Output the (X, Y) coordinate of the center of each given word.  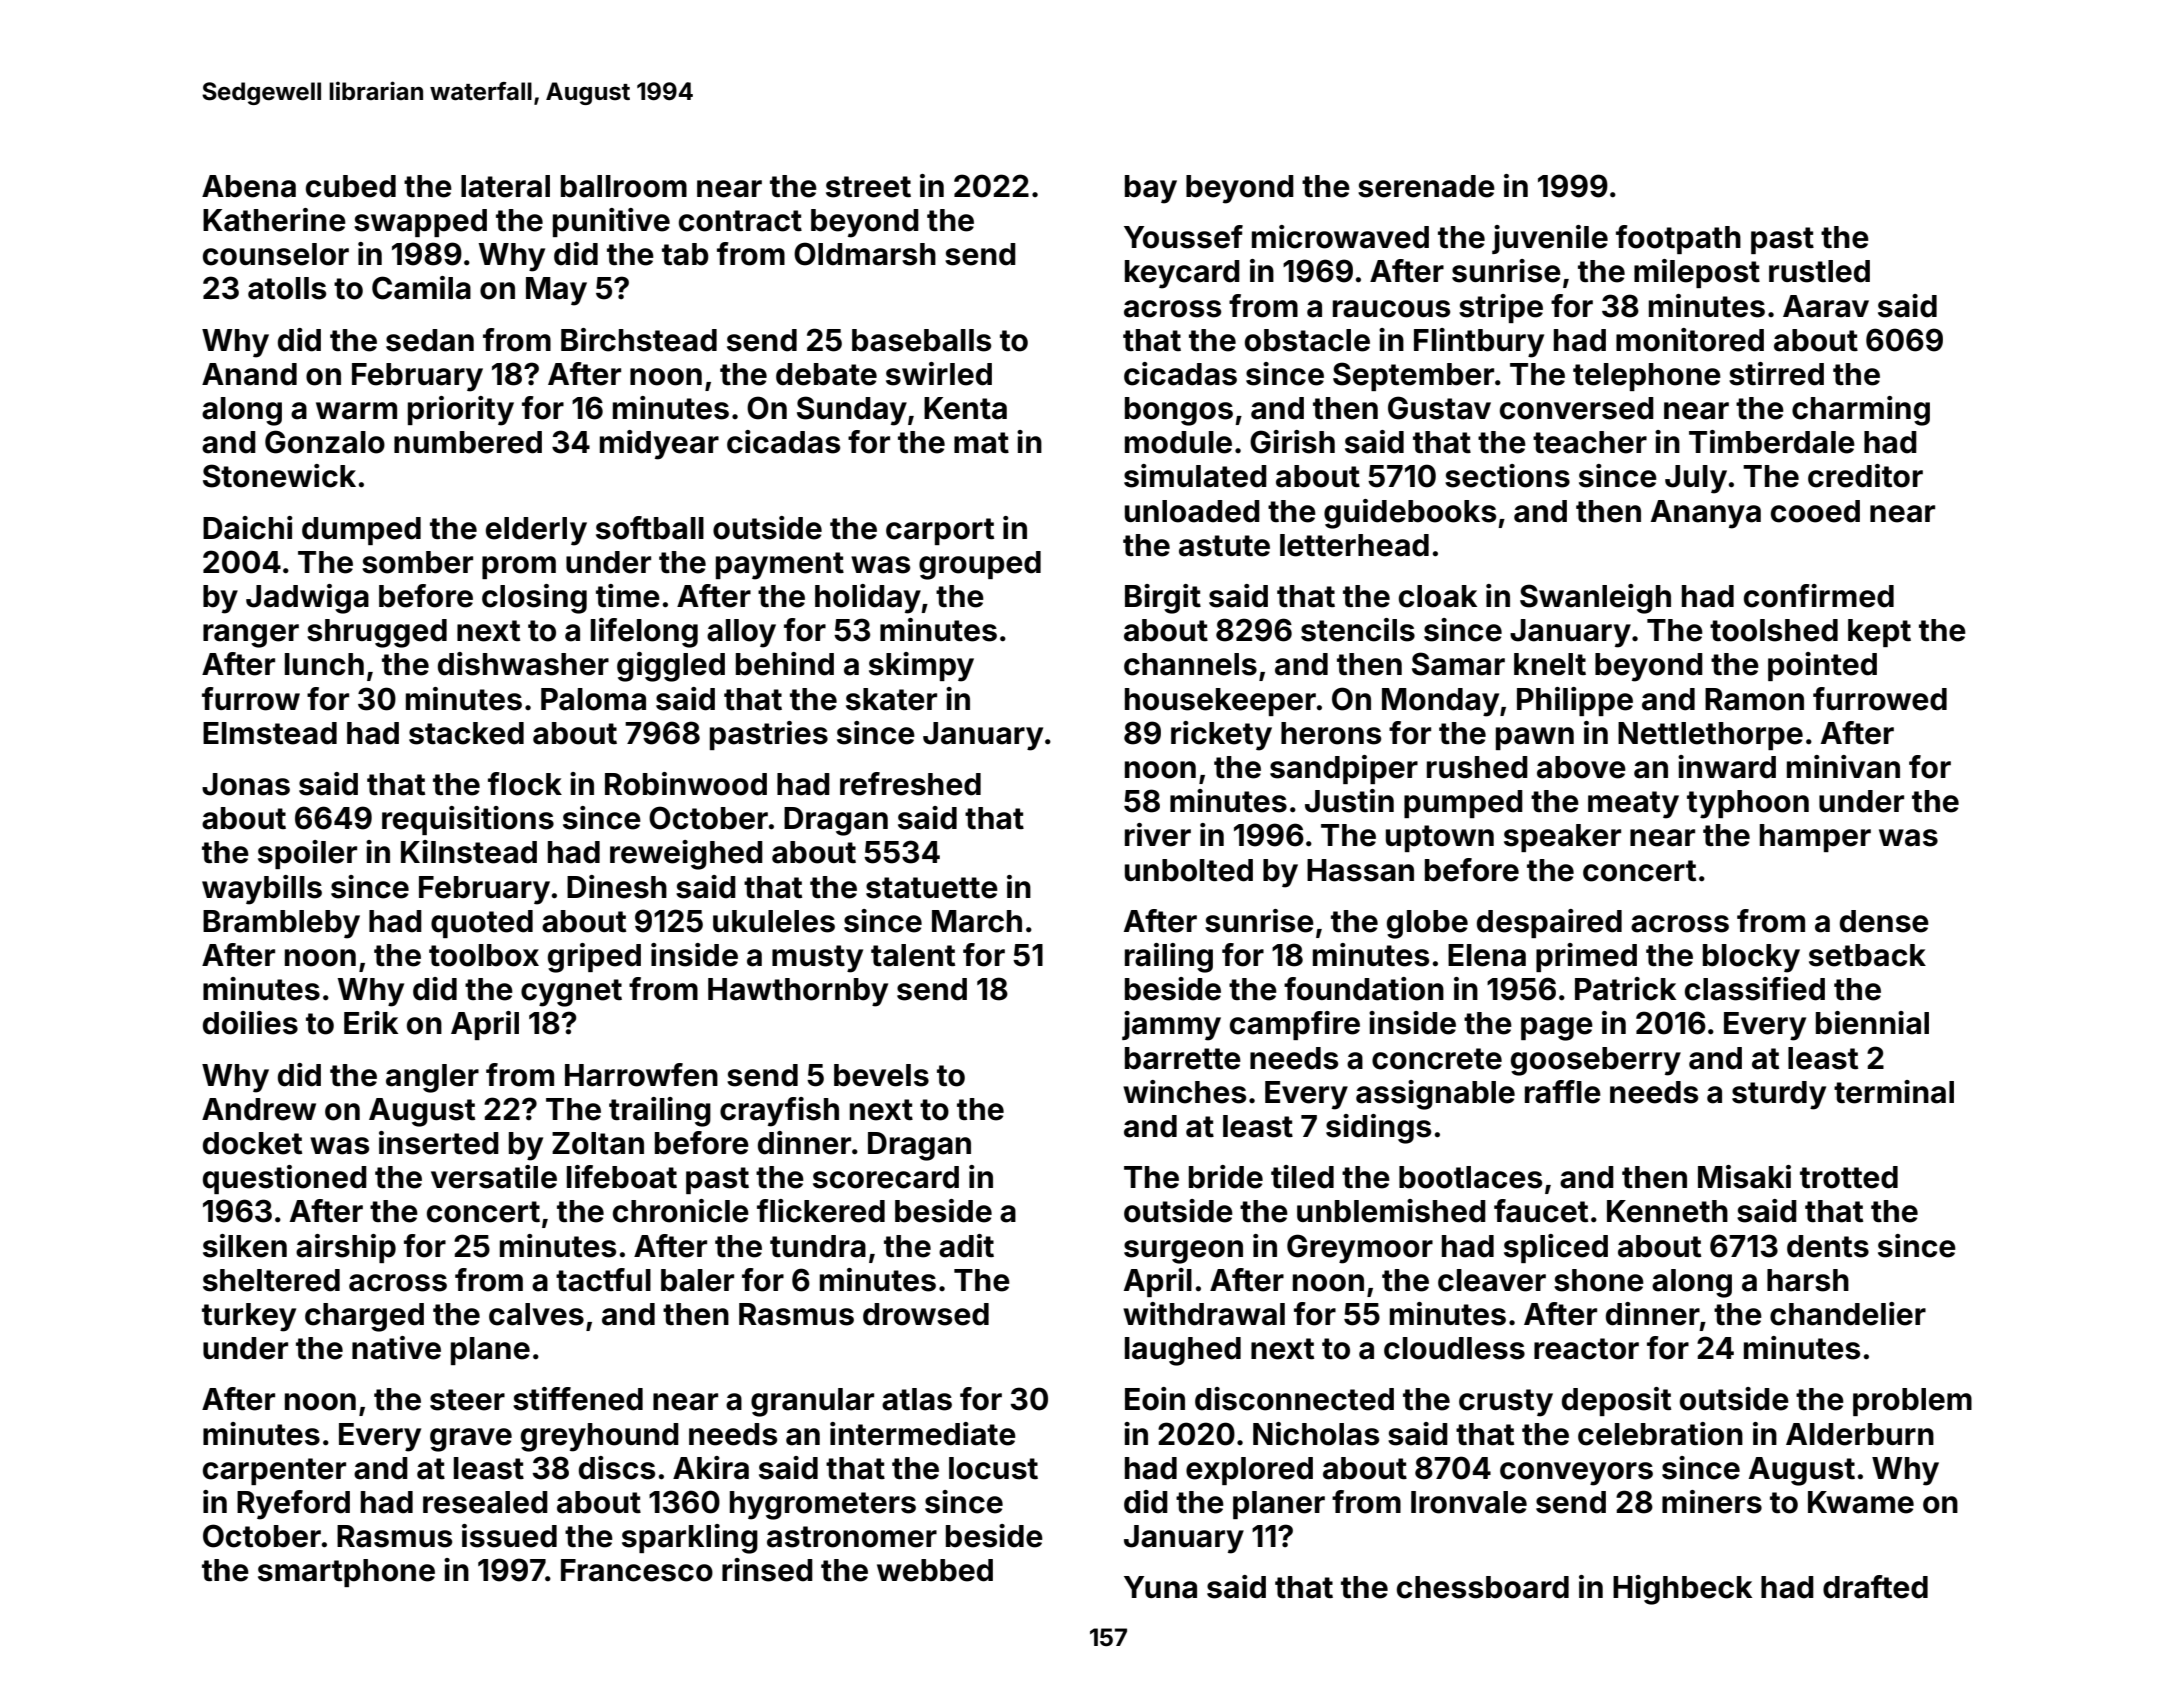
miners (1712, 1502)
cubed (351, 186)
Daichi (247, 528)
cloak (1438, 596)
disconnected (1294, 1399)
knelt (1550, 664)
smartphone (346, 1573)
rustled (1819, 271)
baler (697, 1280)
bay (1151, 189)
